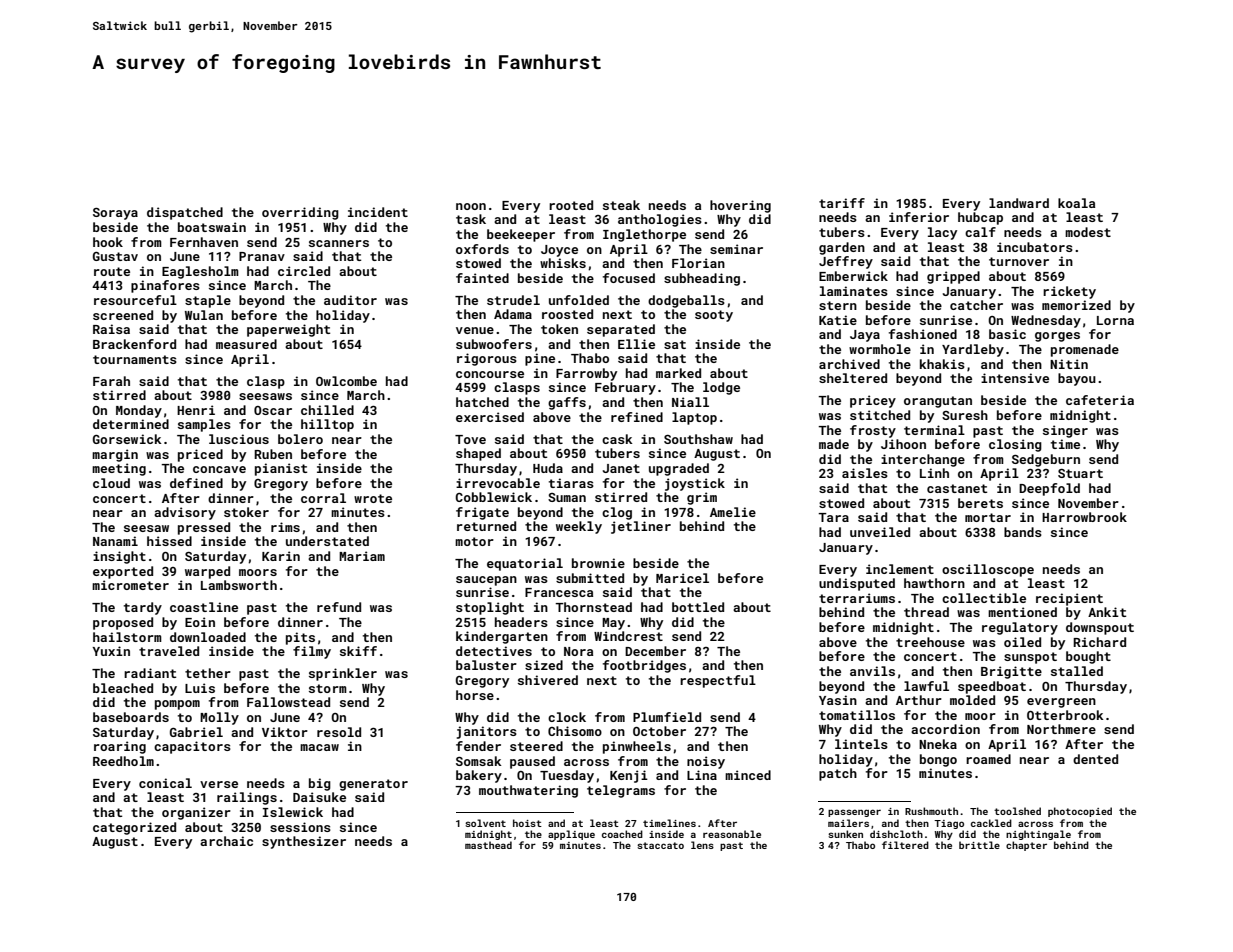 The width and height of the screenshot is (1233, 952). What do you see at coordinates (976, 305) in the screenshot?
I see `catcher` at bounding box center [976, 305].
